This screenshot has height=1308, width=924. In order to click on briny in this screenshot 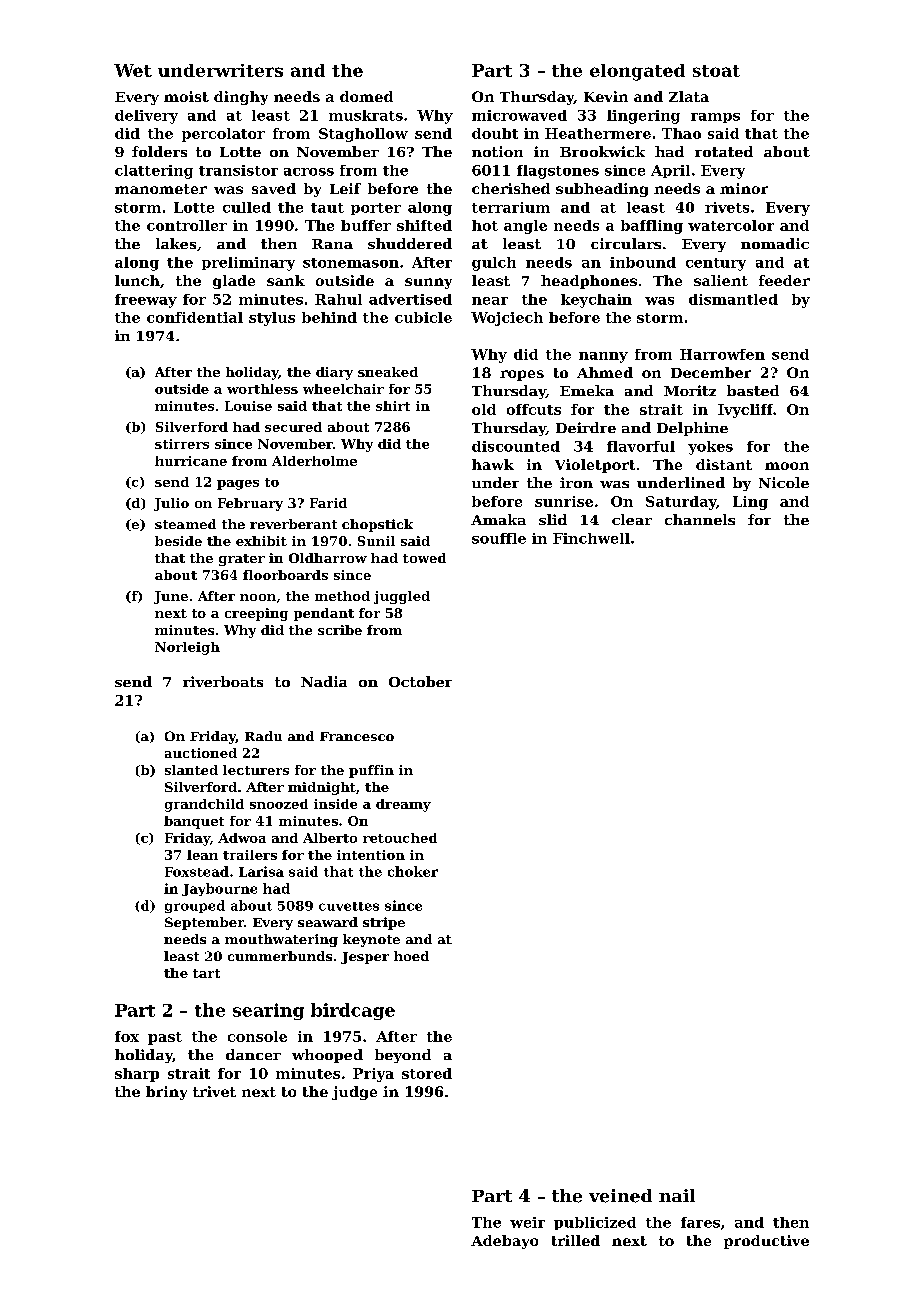, I will do `click(166, 1093)`.
